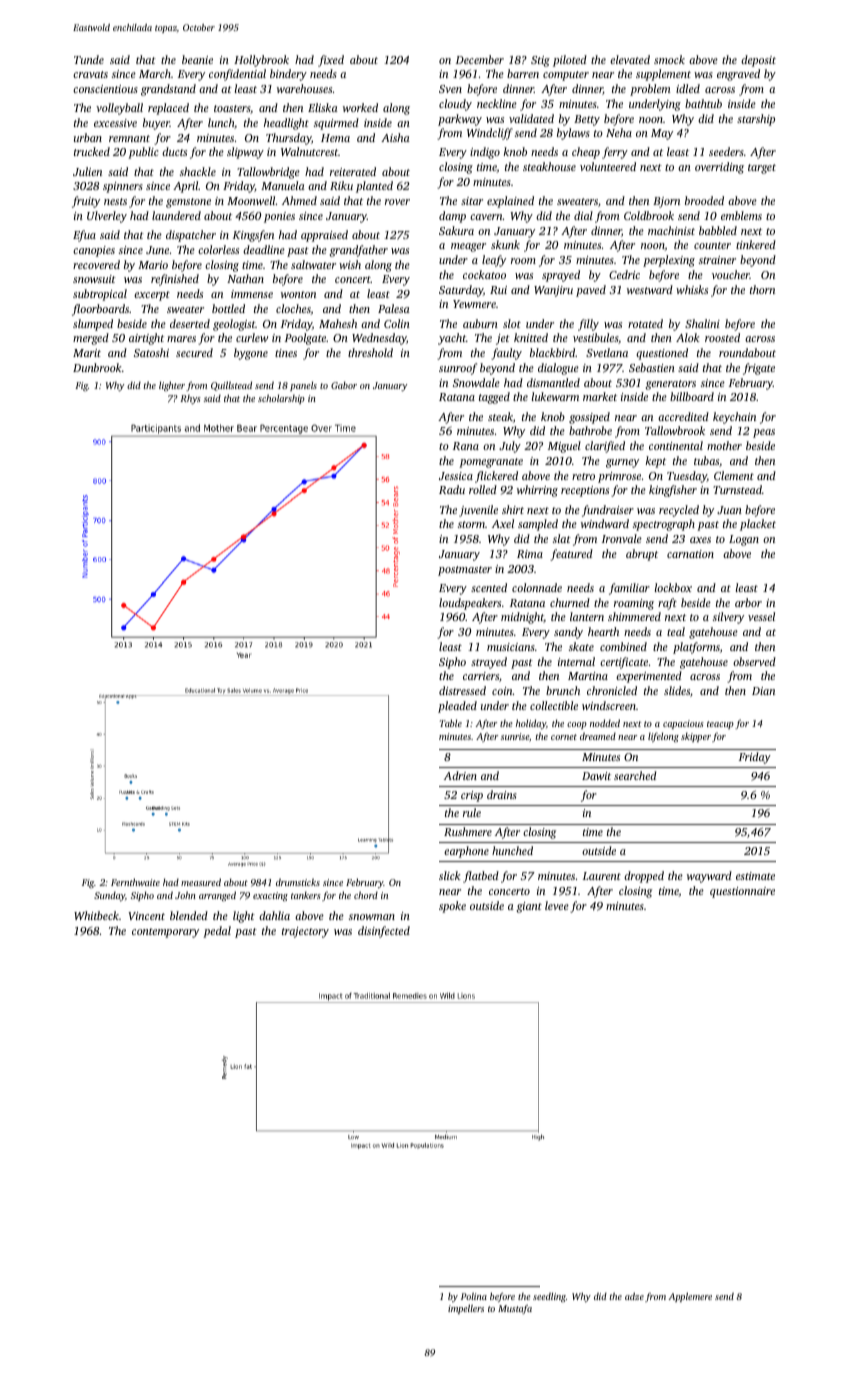 This screenshot has width=849, height=1400. I want to click on Turnstead, so click(737, 489).
